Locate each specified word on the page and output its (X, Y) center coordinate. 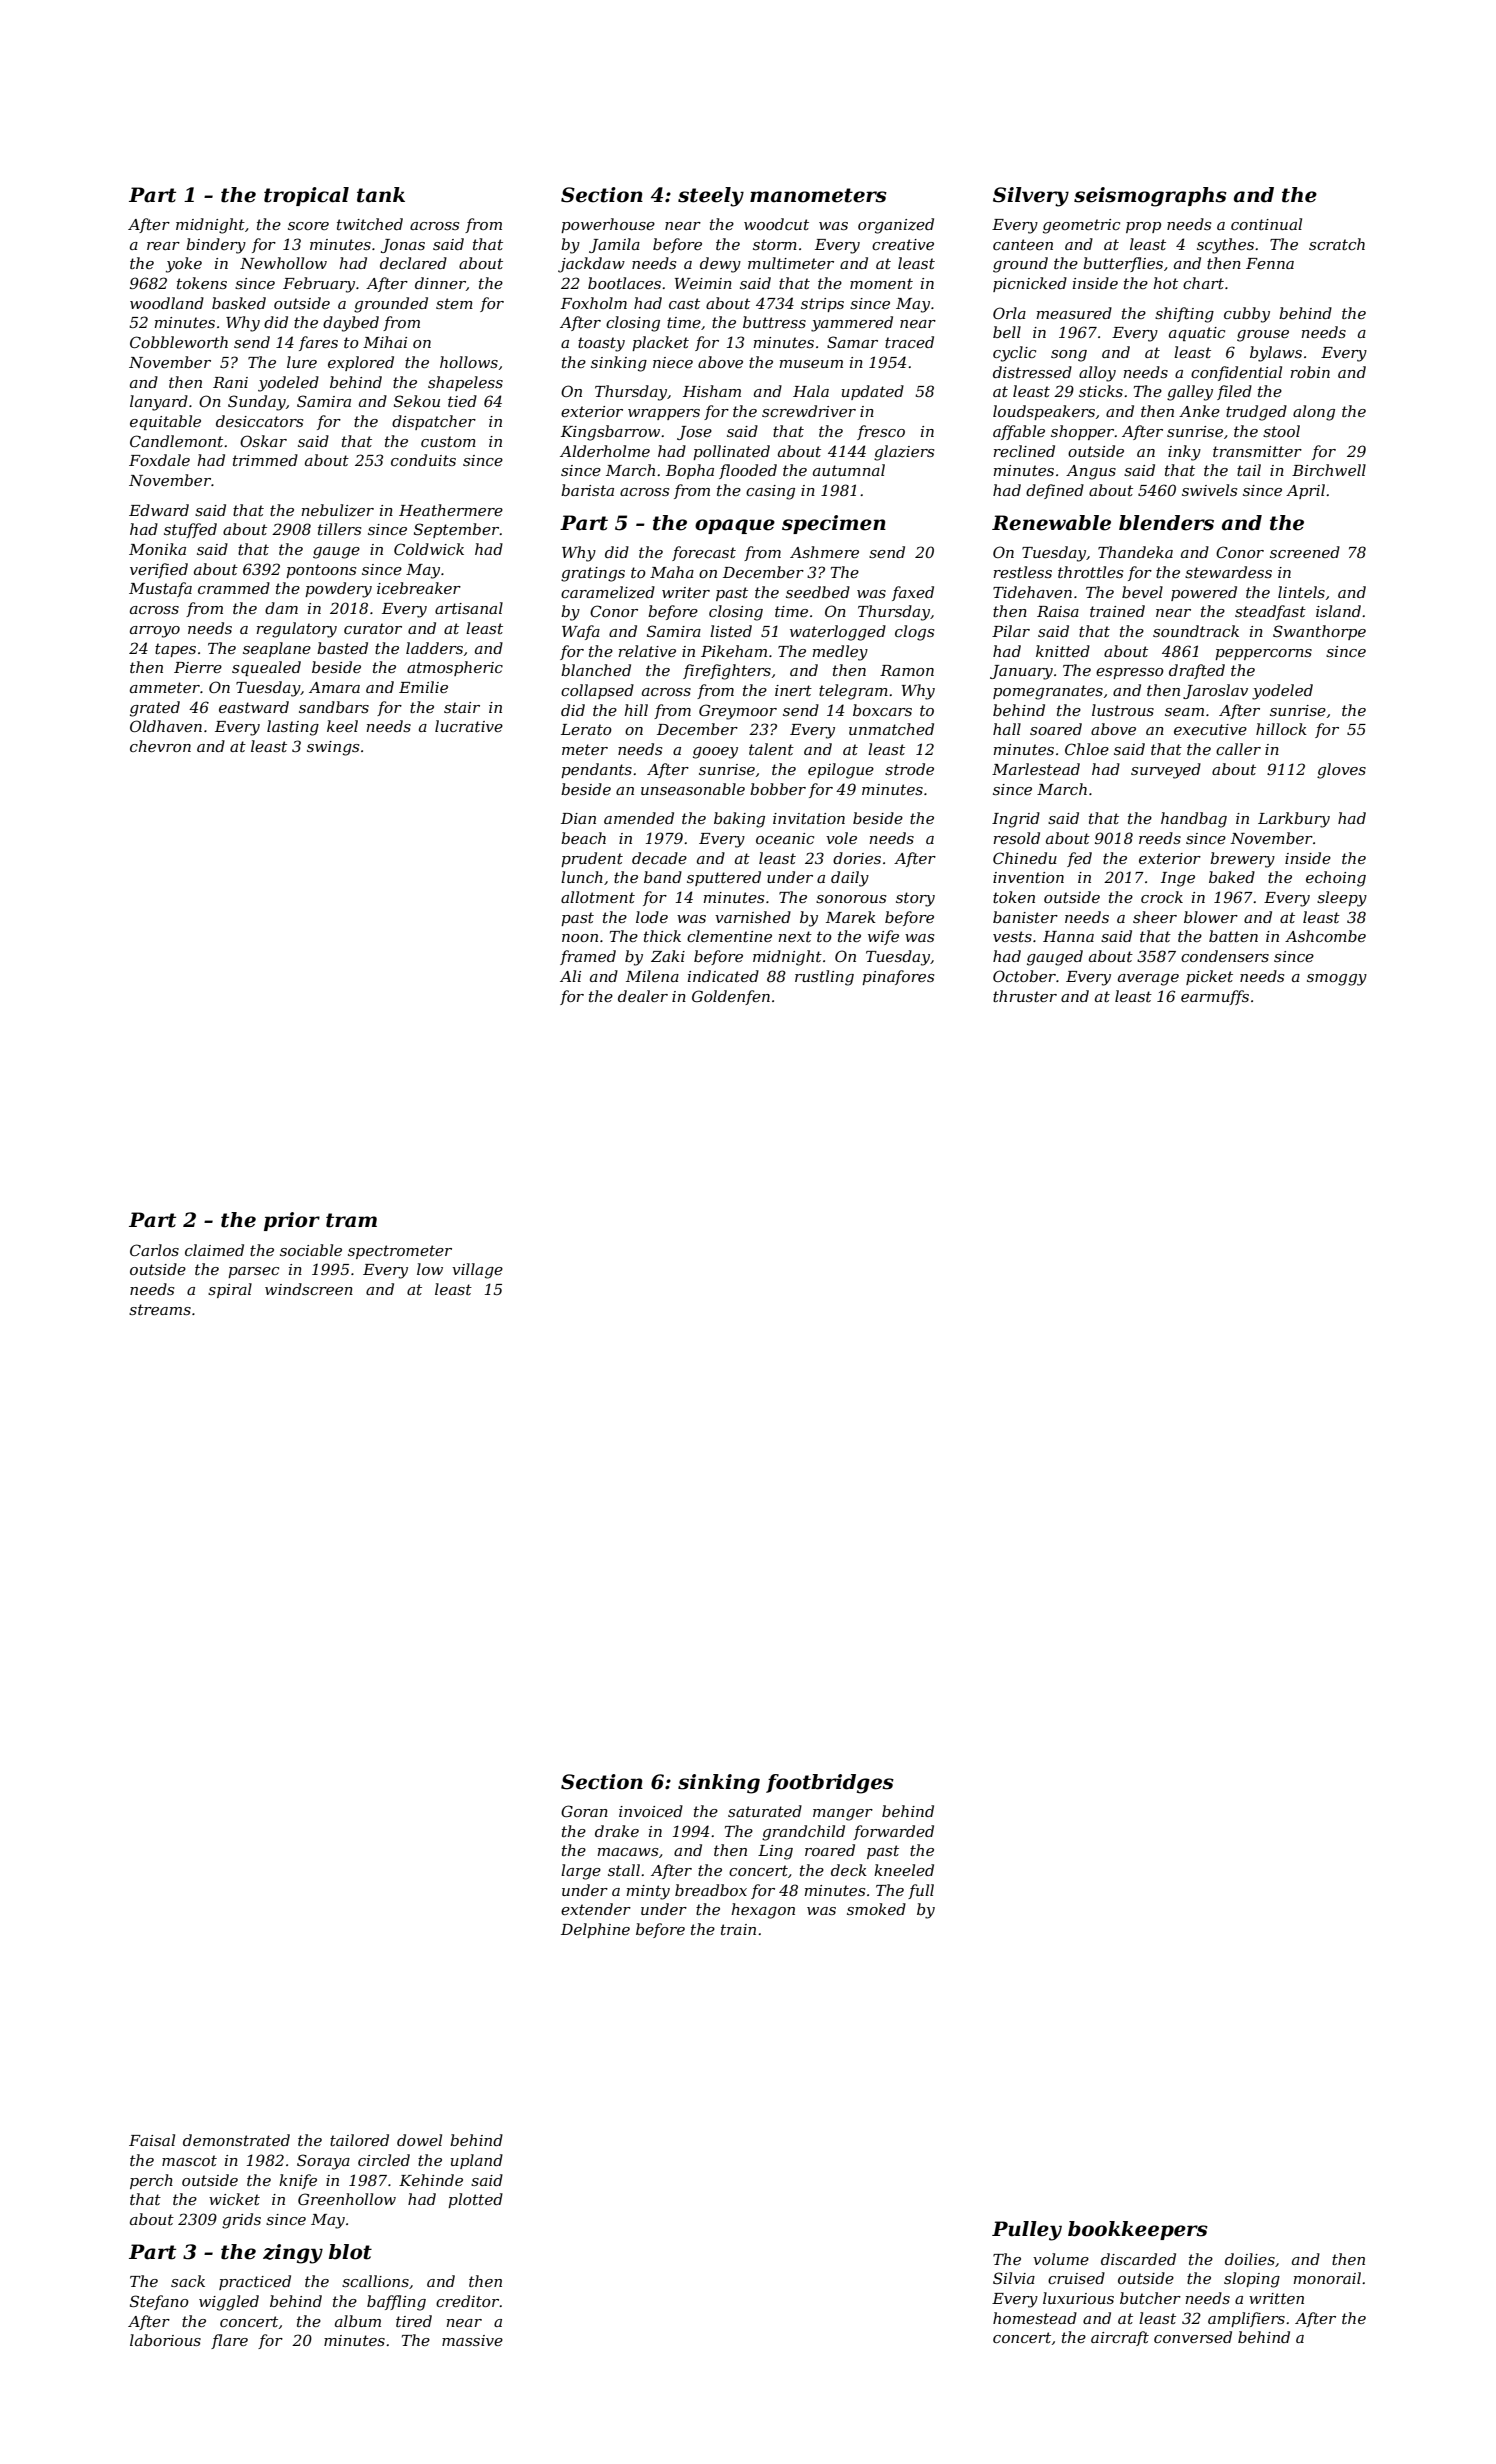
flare (229, 2341)
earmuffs (1215, 997)
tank (381, 195)
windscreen (309, 1289)
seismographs (1150, 197)
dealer (643, 996)
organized (896, 226)
